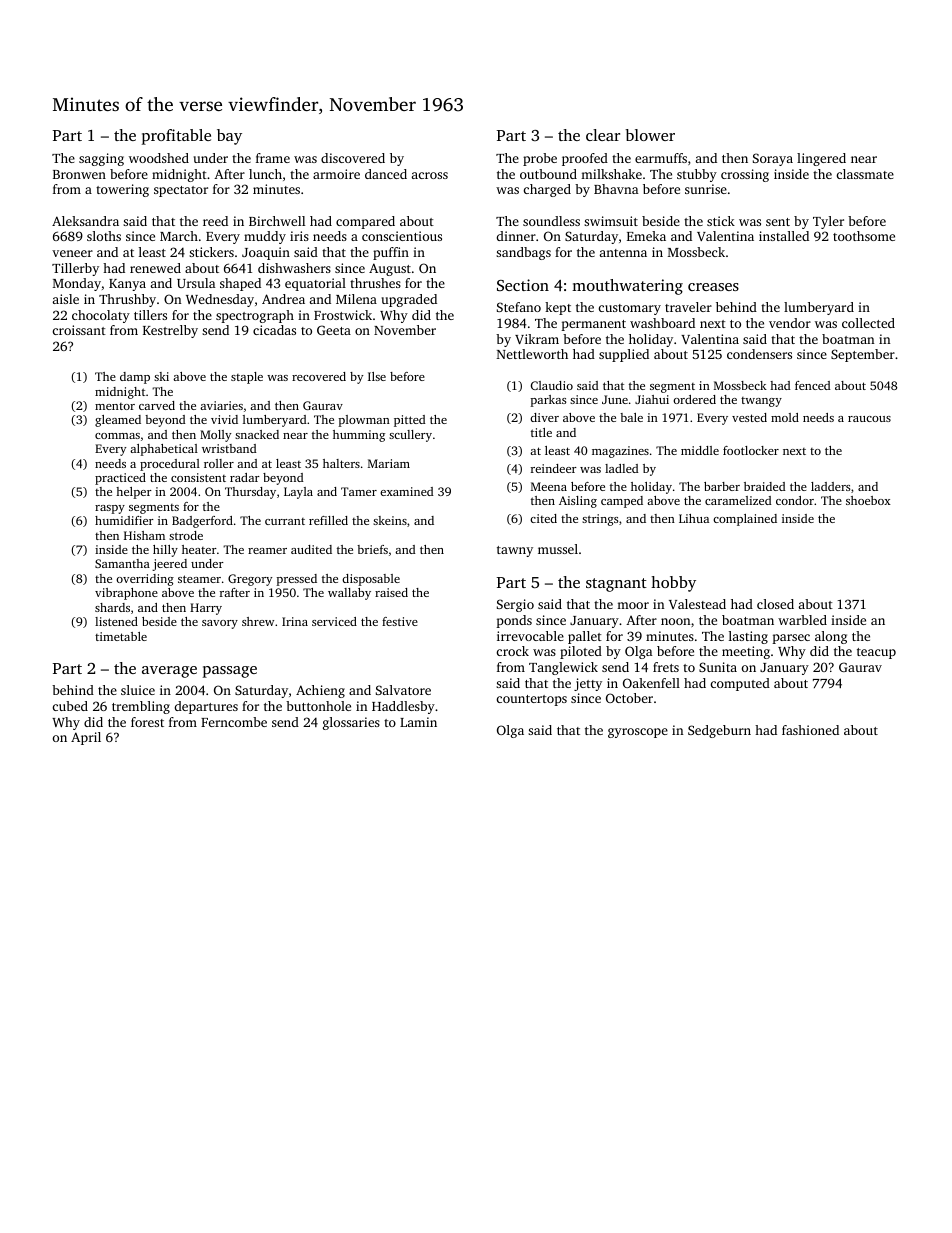  I want to click on Tamer, so click(359, 491).
